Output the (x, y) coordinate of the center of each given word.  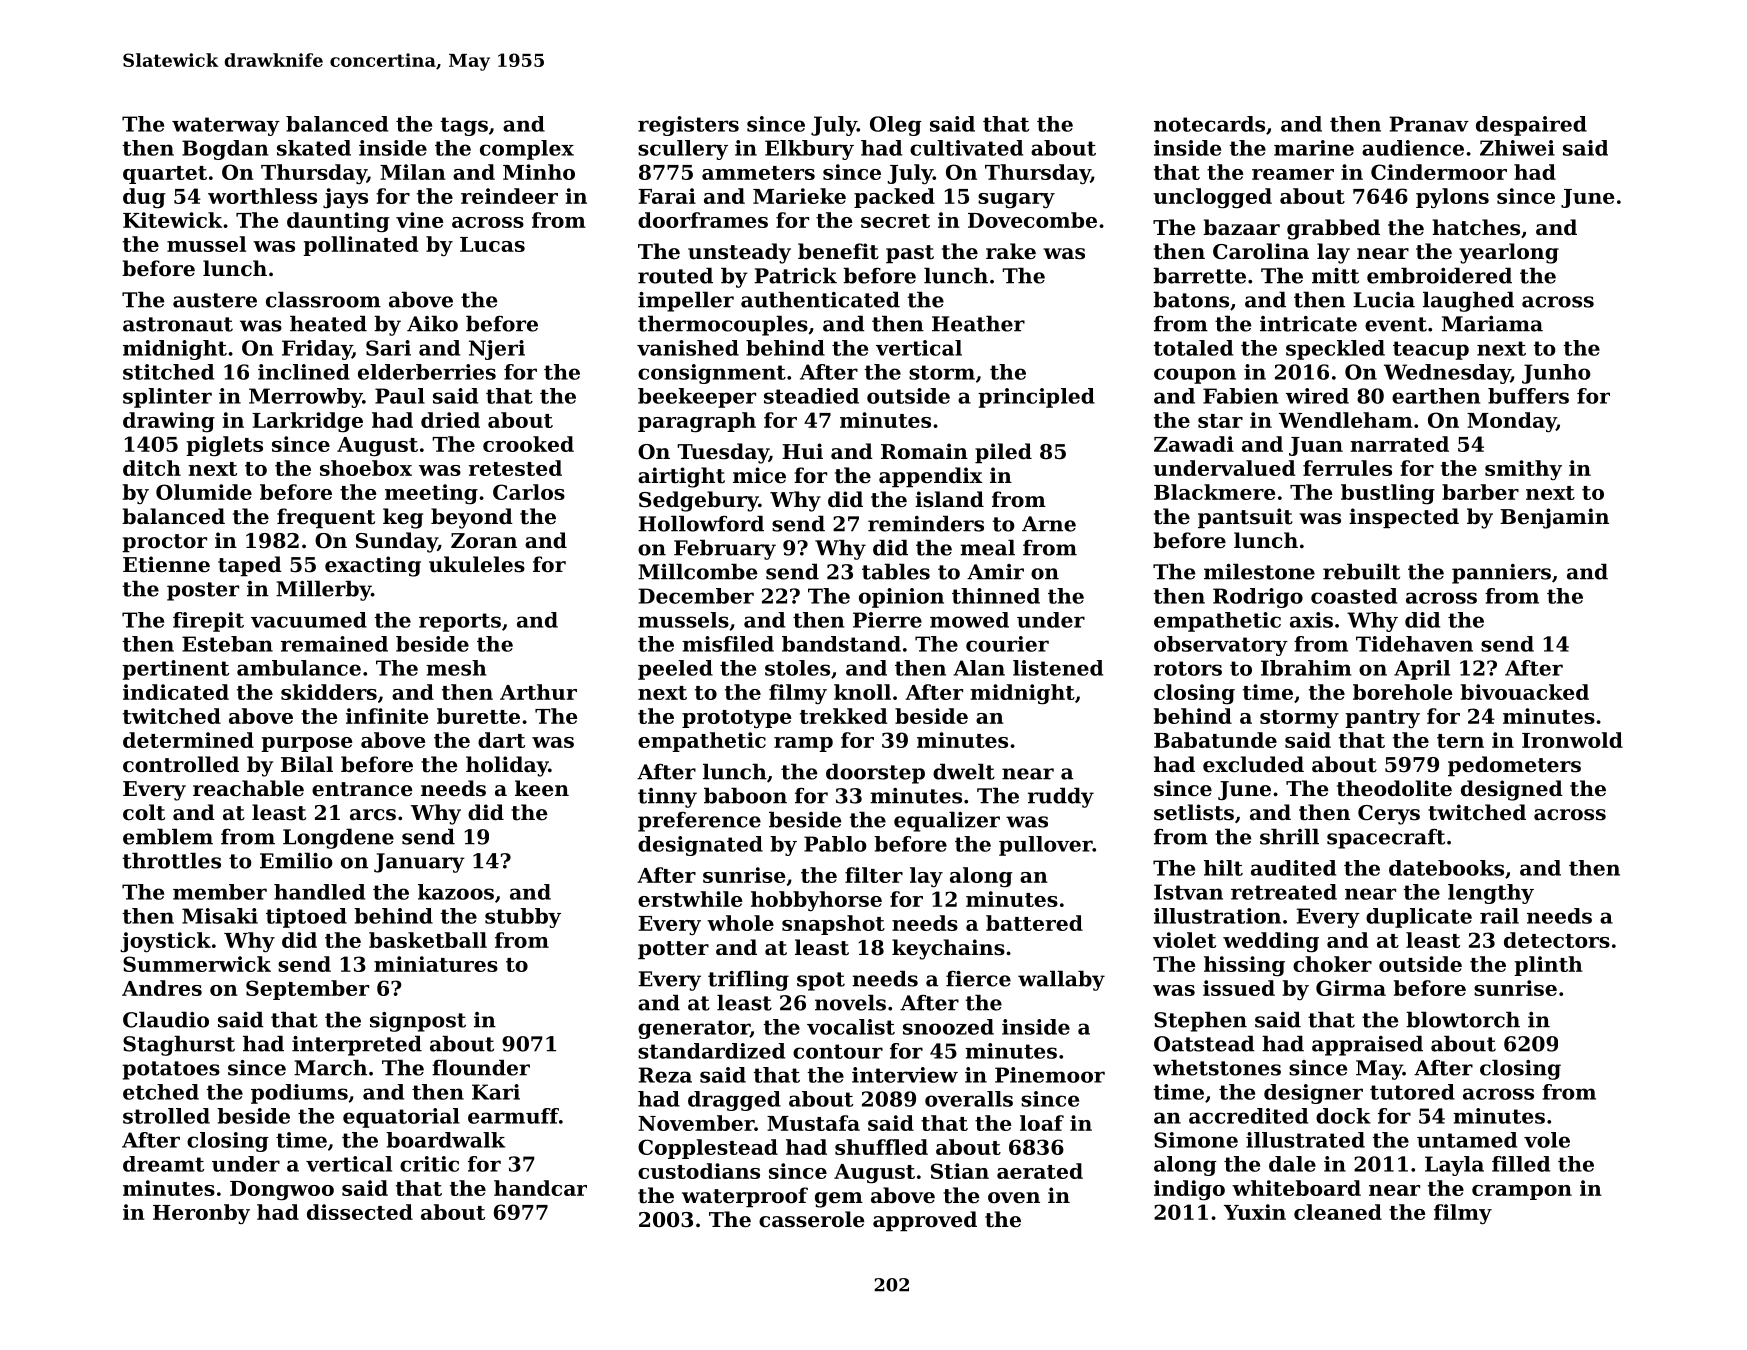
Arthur (538, 692)
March (330, 1067)
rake (1011, 251)
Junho (1556, 374)
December (696, 596)
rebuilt (1361, 571)
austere (215, 300)
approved (925, 1221)
